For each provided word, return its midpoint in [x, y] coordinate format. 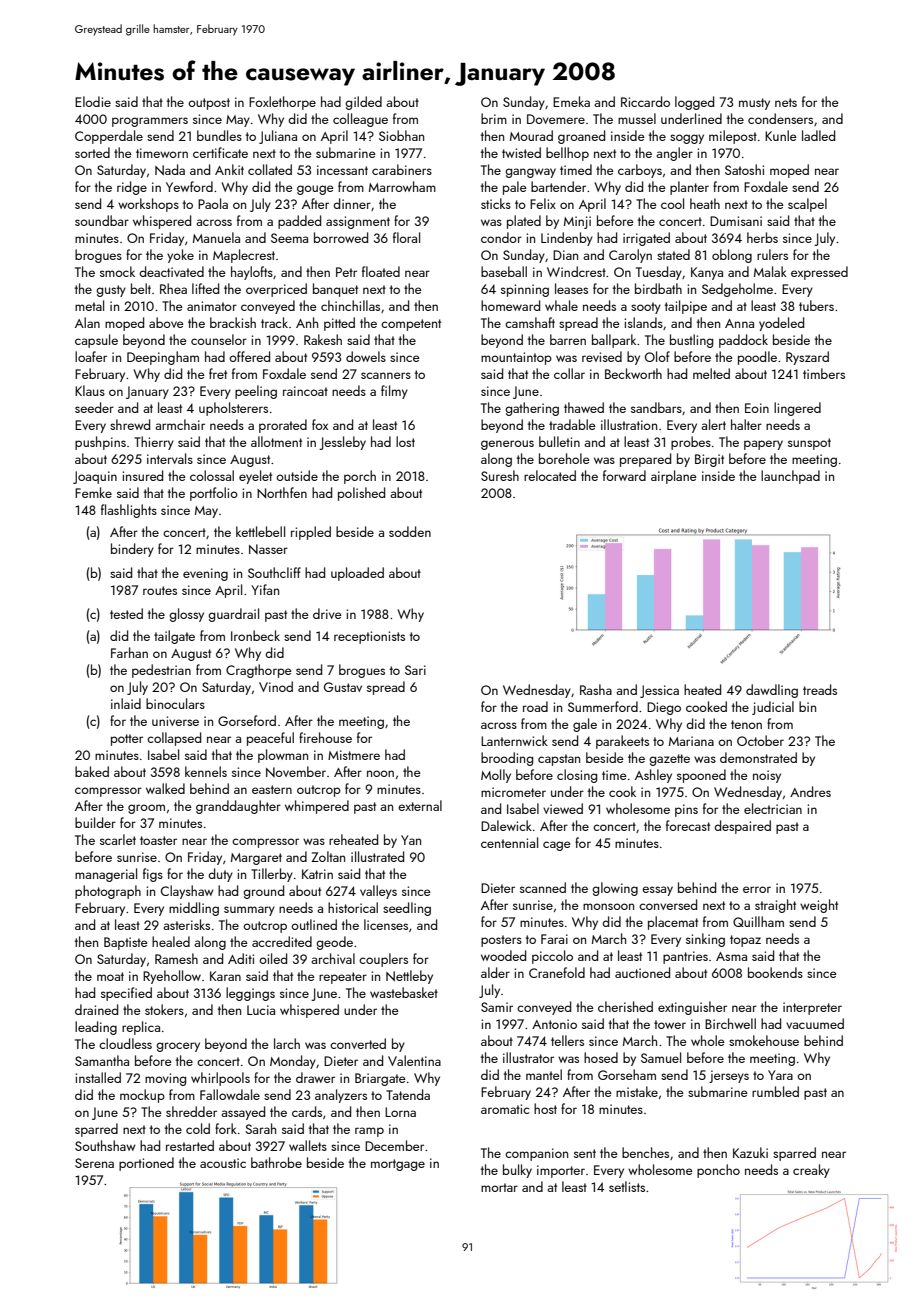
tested [126, 613]
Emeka [571, 101]
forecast [688, 825]
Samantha [102, 1060]
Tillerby [272, 875]
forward [624, 475]
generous [507, 445]
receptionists [369, 637]
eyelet [255, 477]
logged [694, 103]
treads [820, 689]
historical [353, 907]
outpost [209, 104]
